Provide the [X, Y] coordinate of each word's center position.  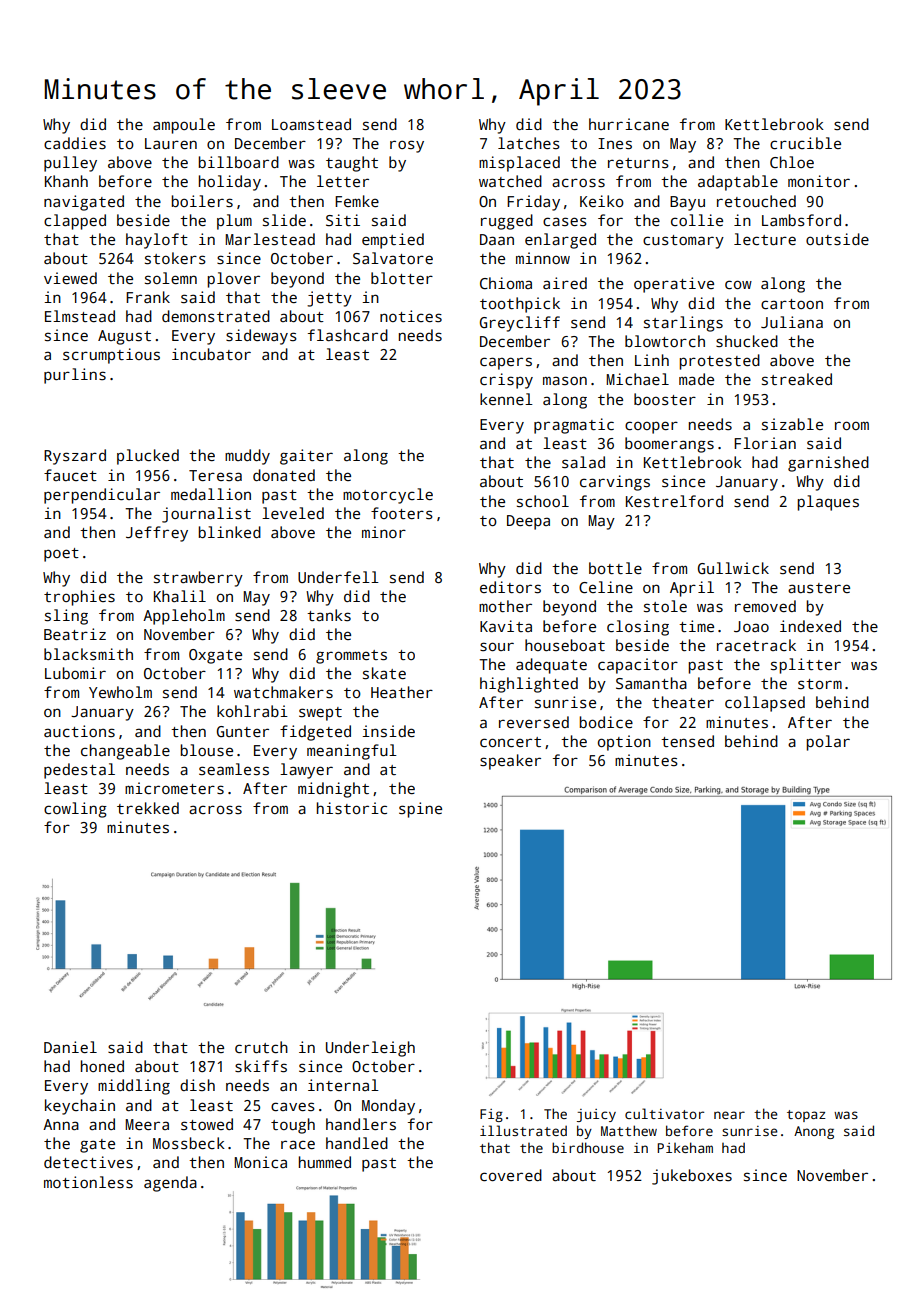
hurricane [629, 124]
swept [320, 714]
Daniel [70, 1047]
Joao [751, 626]
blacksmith [88, 654]
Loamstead [311, 124]
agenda [170, 1184]
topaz [806, 1116]
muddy [247, 457]
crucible [805, 143]
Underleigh [370, 1049]
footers [402, 513]
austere [819, 588]
